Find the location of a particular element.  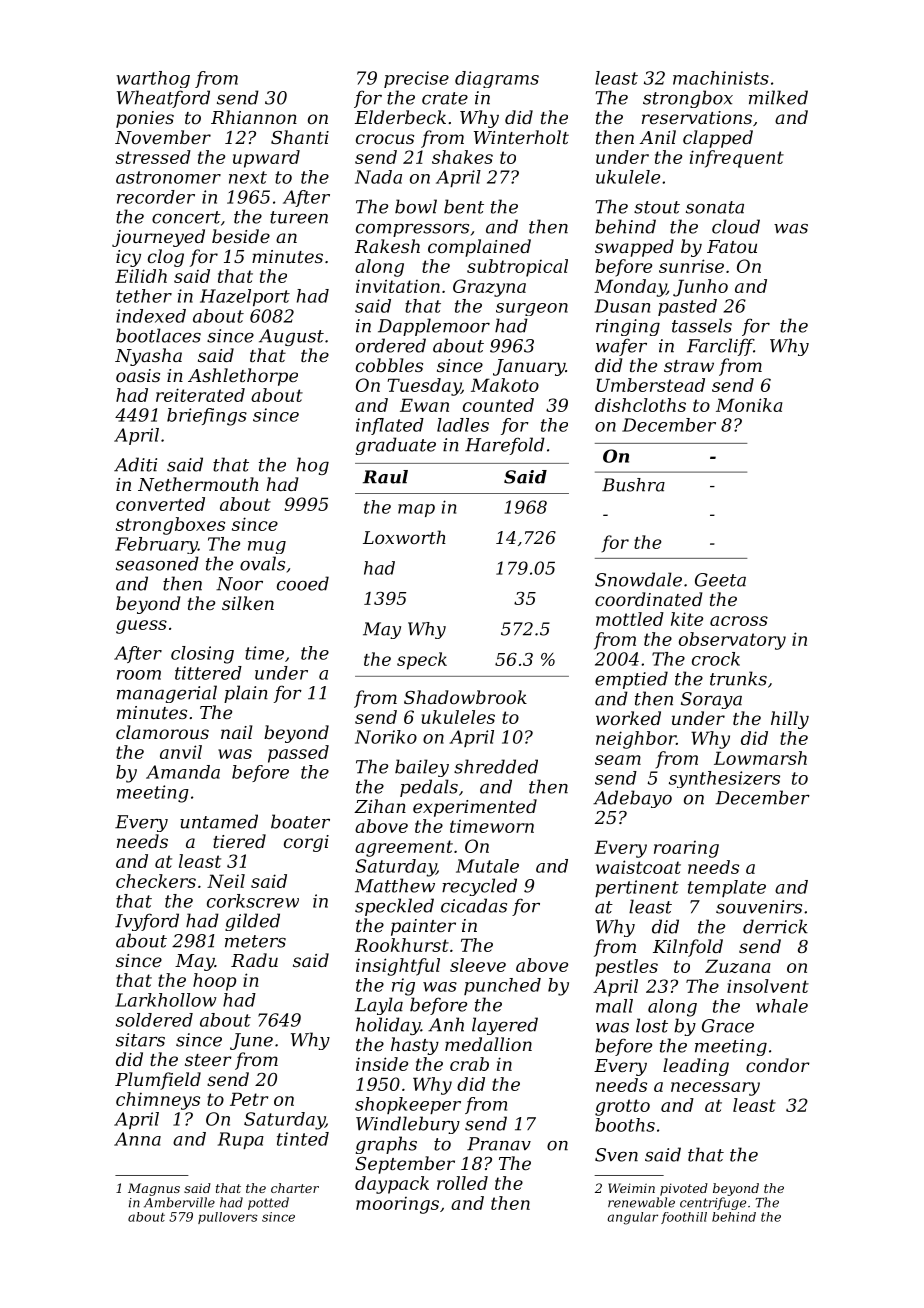

inside is located at coordinates (382, 1064).
